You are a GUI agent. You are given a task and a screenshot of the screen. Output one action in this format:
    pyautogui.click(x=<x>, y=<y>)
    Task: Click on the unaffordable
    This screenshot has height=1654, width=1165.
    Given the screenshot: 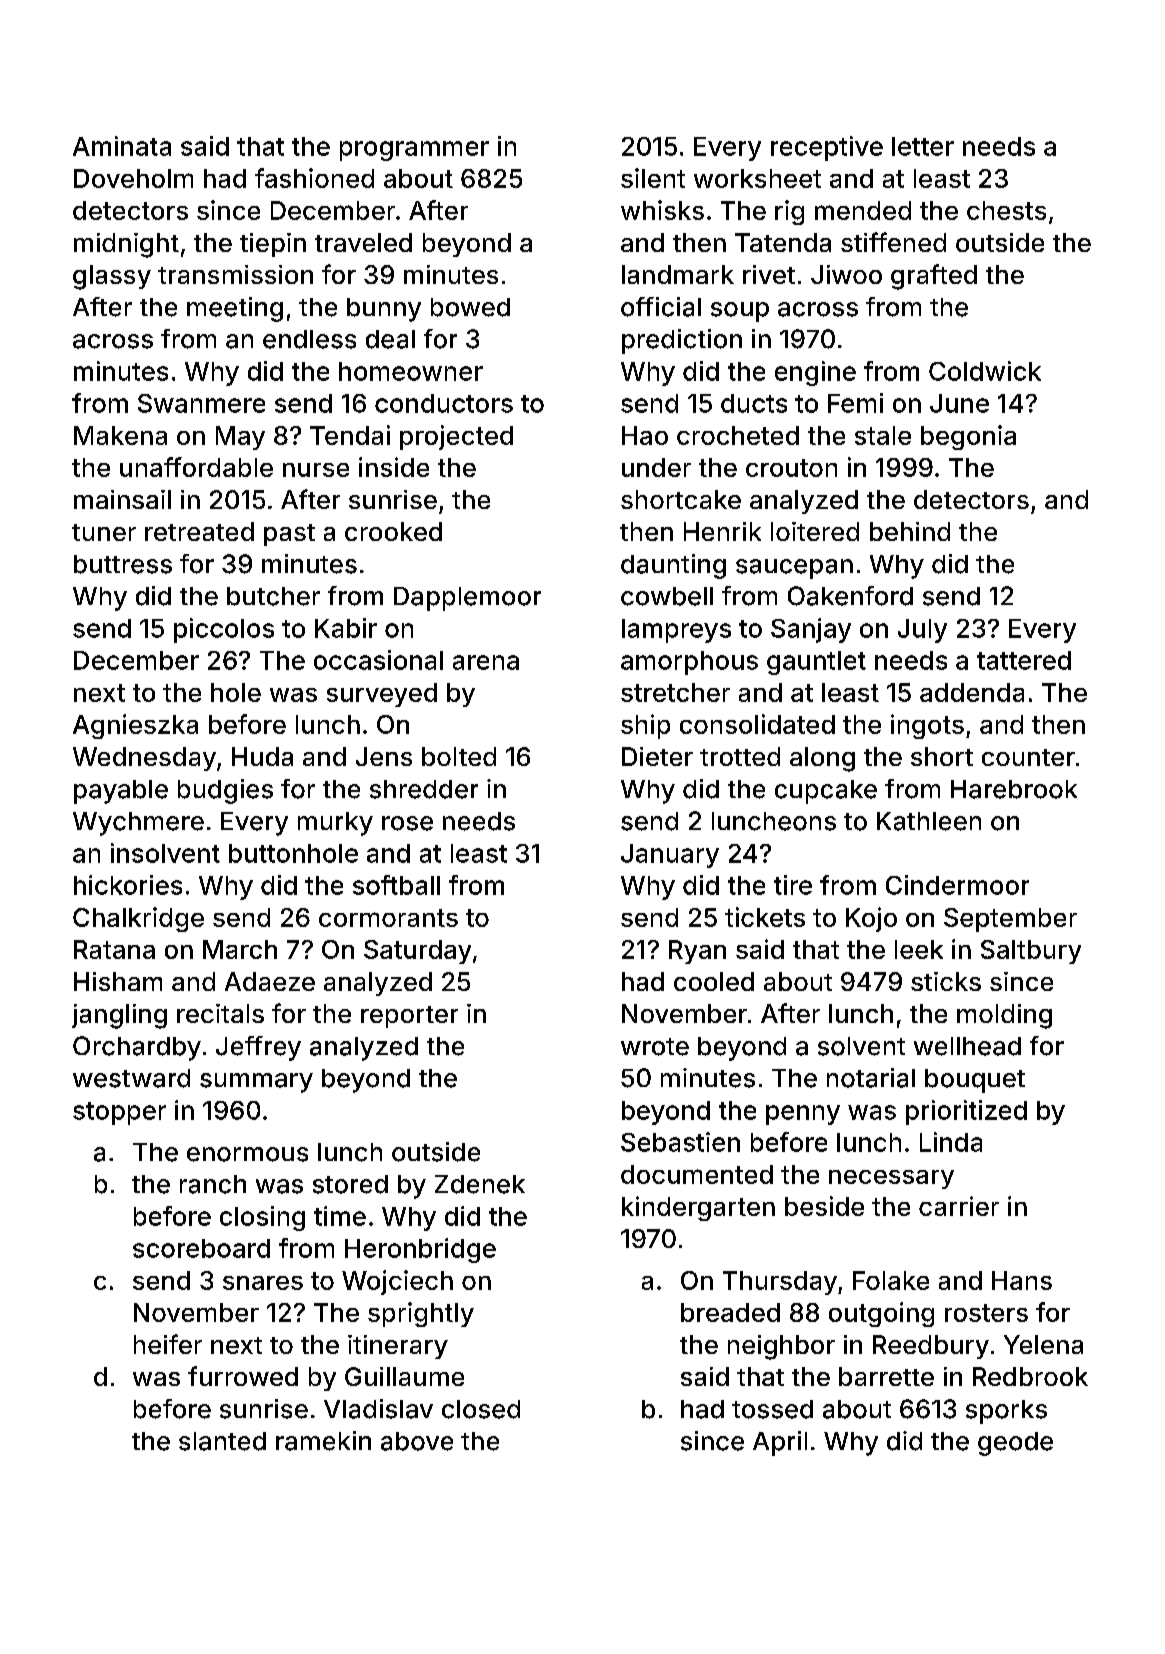 What is the action you would take?
    pyautogui.click(x=196, y=467)
